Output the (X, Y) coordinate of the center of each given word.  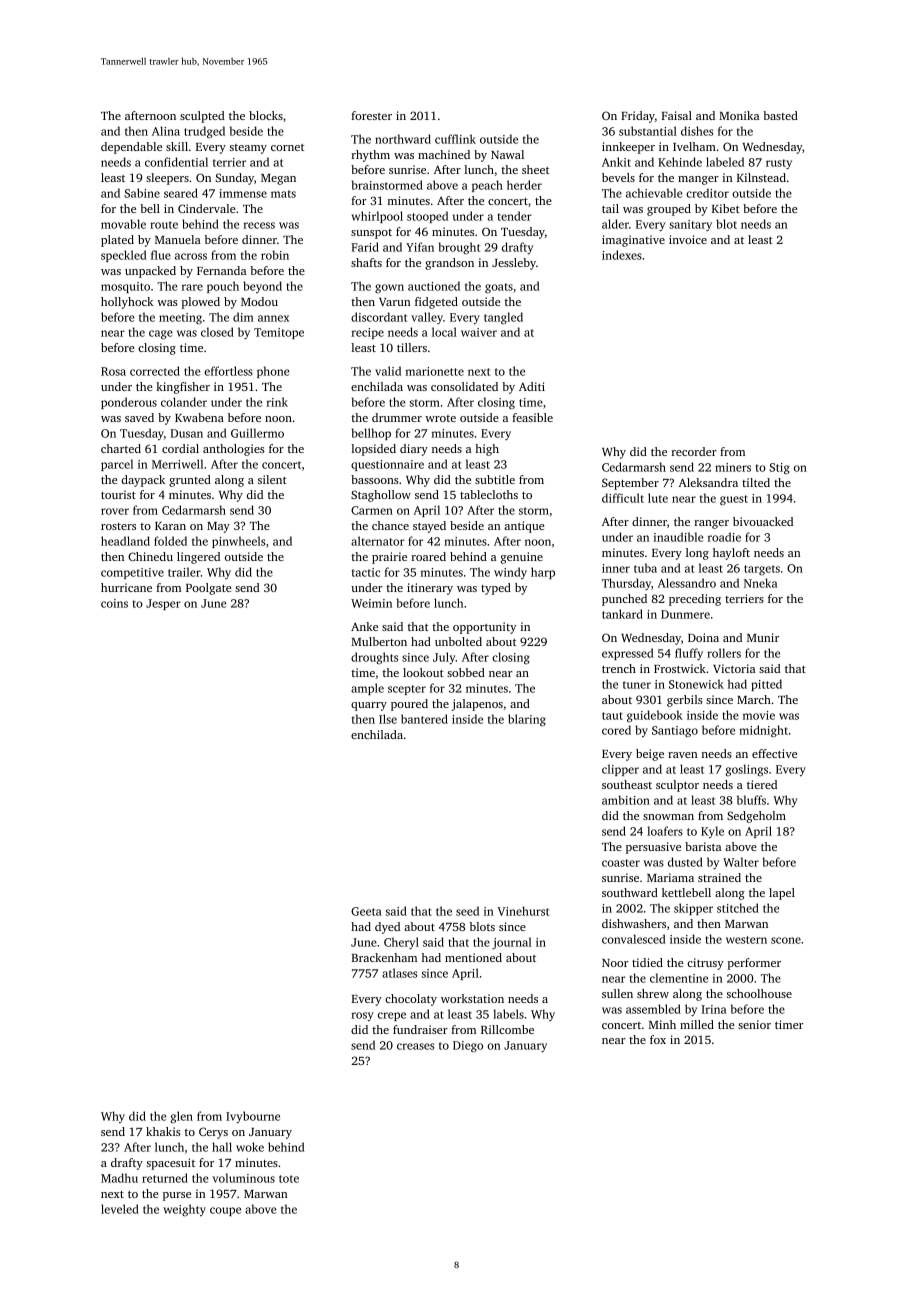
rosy (362, 1016)
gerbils (685, 701)
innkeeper (628, 148)
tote (289, 1179)
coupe (225, 1211)
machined (444, 154)
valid (388, 371)
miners (733, 467)
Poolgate (208, 589)
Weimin (371, 603)
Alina (166, 131)
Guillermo (257, 433)
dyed (387, 928)
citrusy (705, 964)
